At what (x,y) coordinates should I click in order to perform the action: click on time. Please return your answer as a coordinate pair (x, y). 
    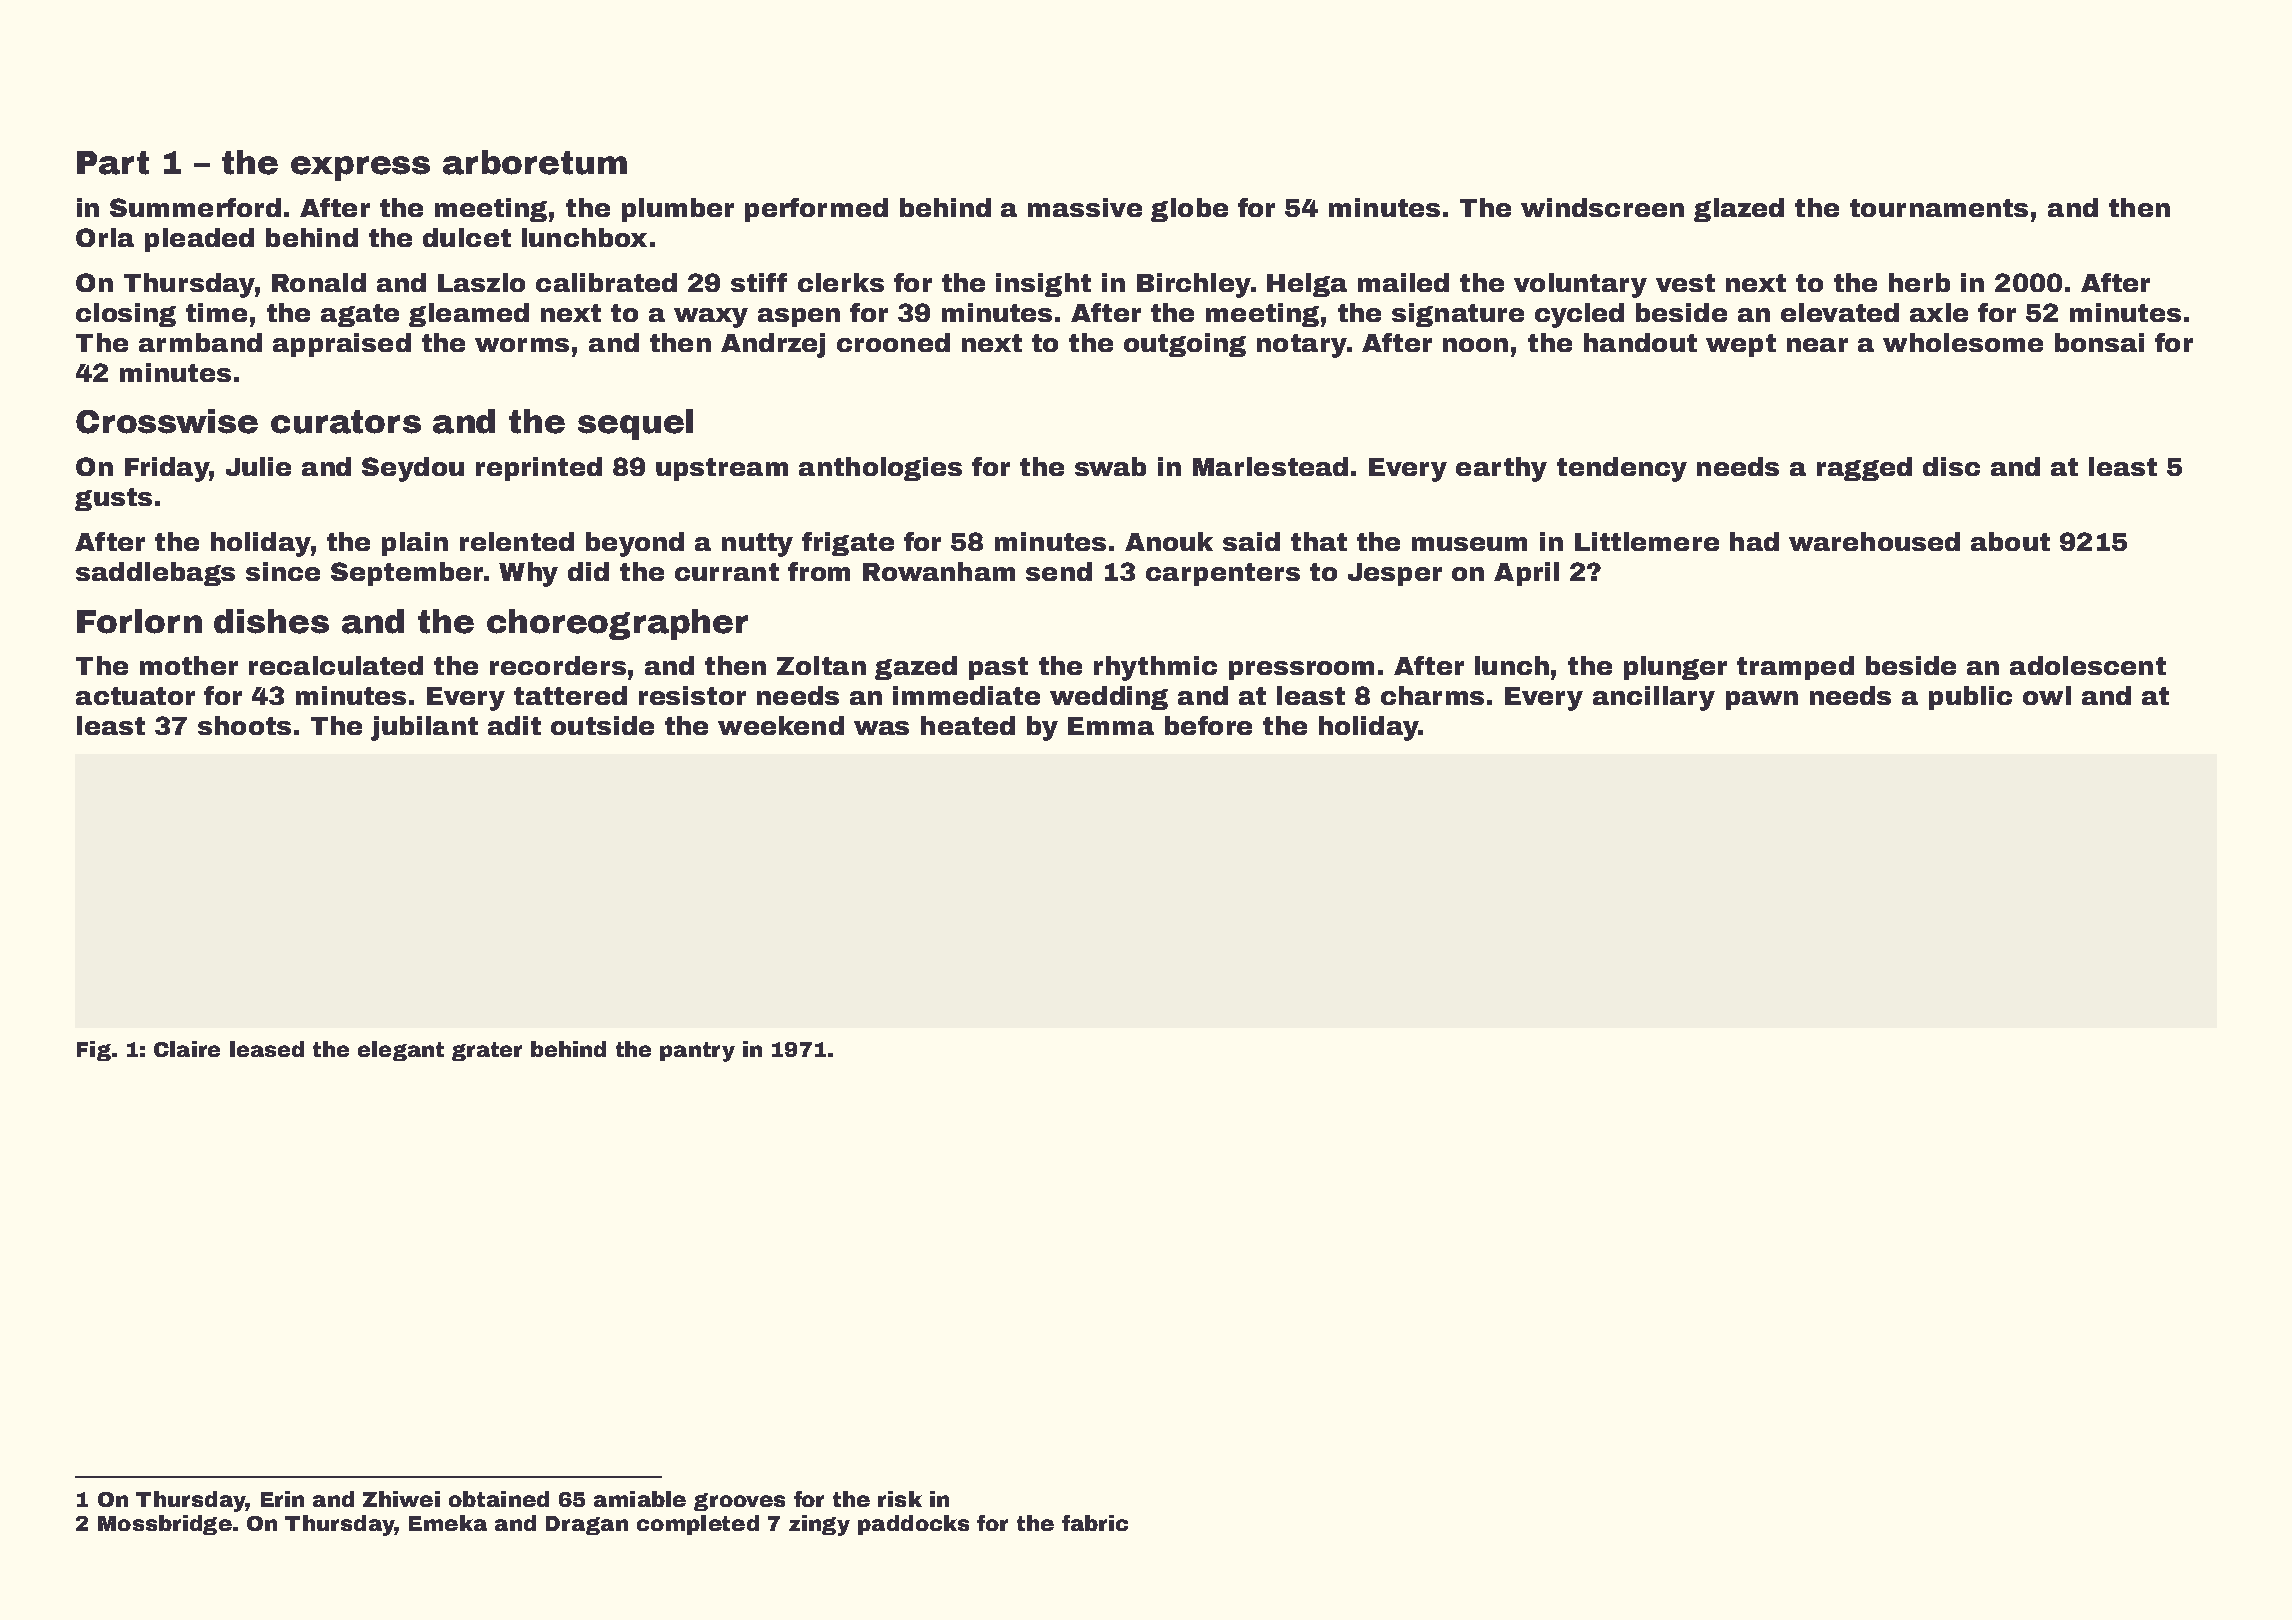
    Looking at the image, I should click on (216, 312).
